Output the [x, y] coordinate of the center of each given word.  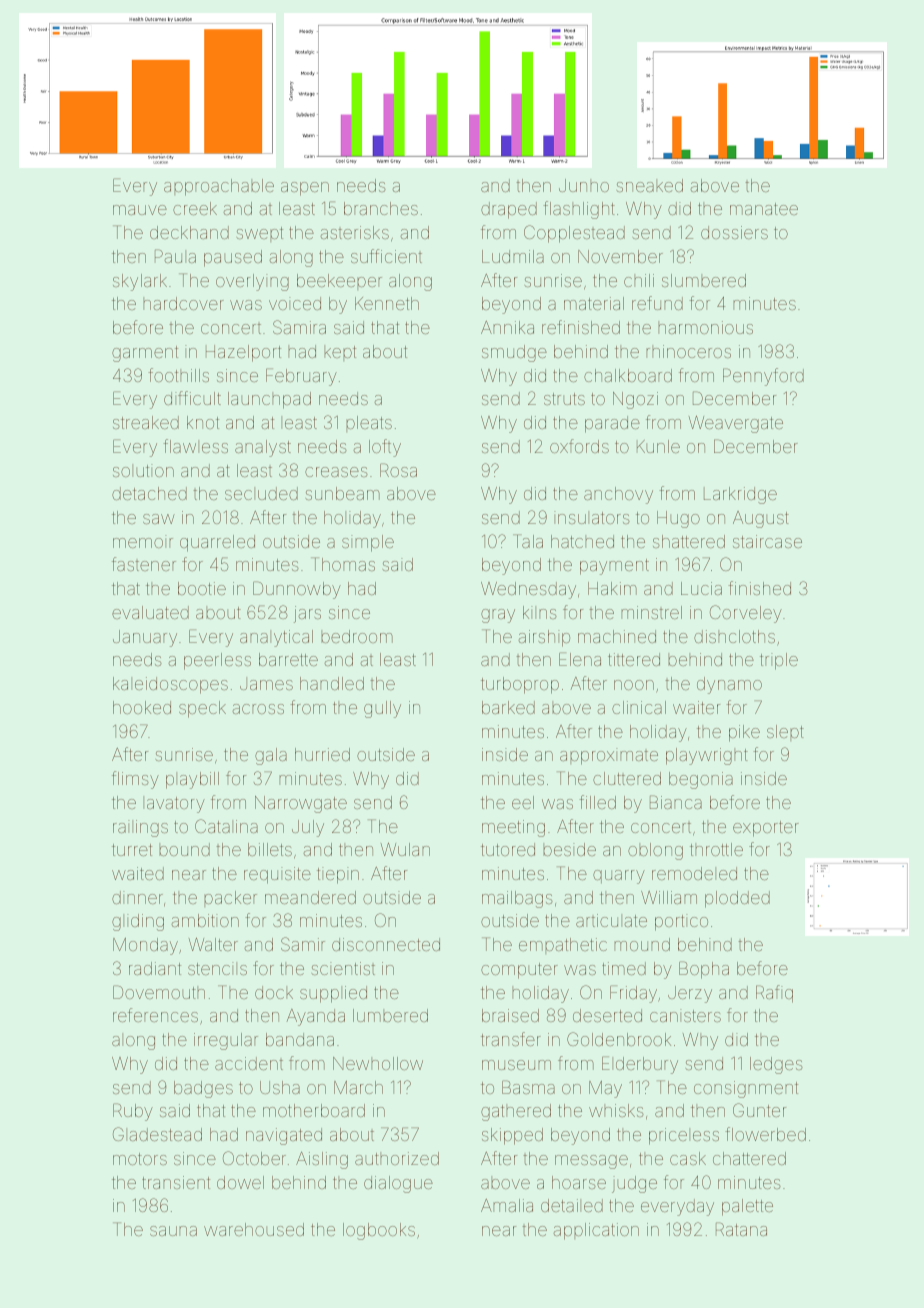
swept [259, 234]
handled [332, 683]
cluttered [627, 778]
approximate [609, 756]
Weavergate [736, 424]
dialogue [398, 1184]
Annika [507, 327]
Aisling [322, 1160]
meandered [310, 897]
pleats [369, 424]
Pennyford [763, 377]
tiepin [338, 875]
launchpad [269, 400]
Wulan [405, 849]
